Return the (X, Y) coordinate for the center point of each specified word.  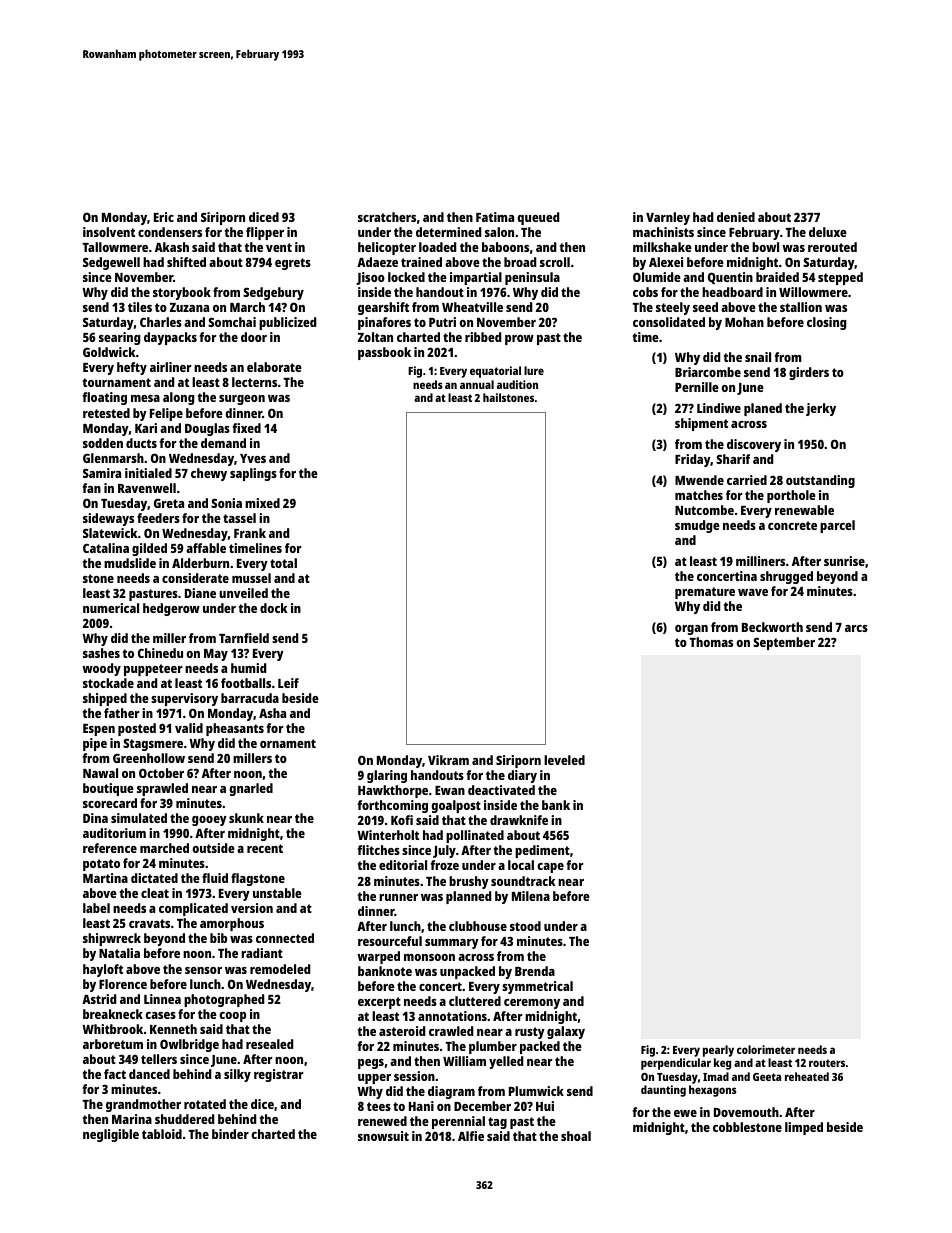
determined (448, 232)
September (784, 643)
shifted (186, 262)
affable (206, 548)
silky (237, 1075)
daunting (663, 1091)
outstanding (820, 481)
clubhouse (478, 926)
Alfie (471, 1136)
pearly (718, 1051)
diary (522, 776)
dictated (154, 878)
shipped (105, 699)
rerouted (832, 247)
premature (705, 593)
